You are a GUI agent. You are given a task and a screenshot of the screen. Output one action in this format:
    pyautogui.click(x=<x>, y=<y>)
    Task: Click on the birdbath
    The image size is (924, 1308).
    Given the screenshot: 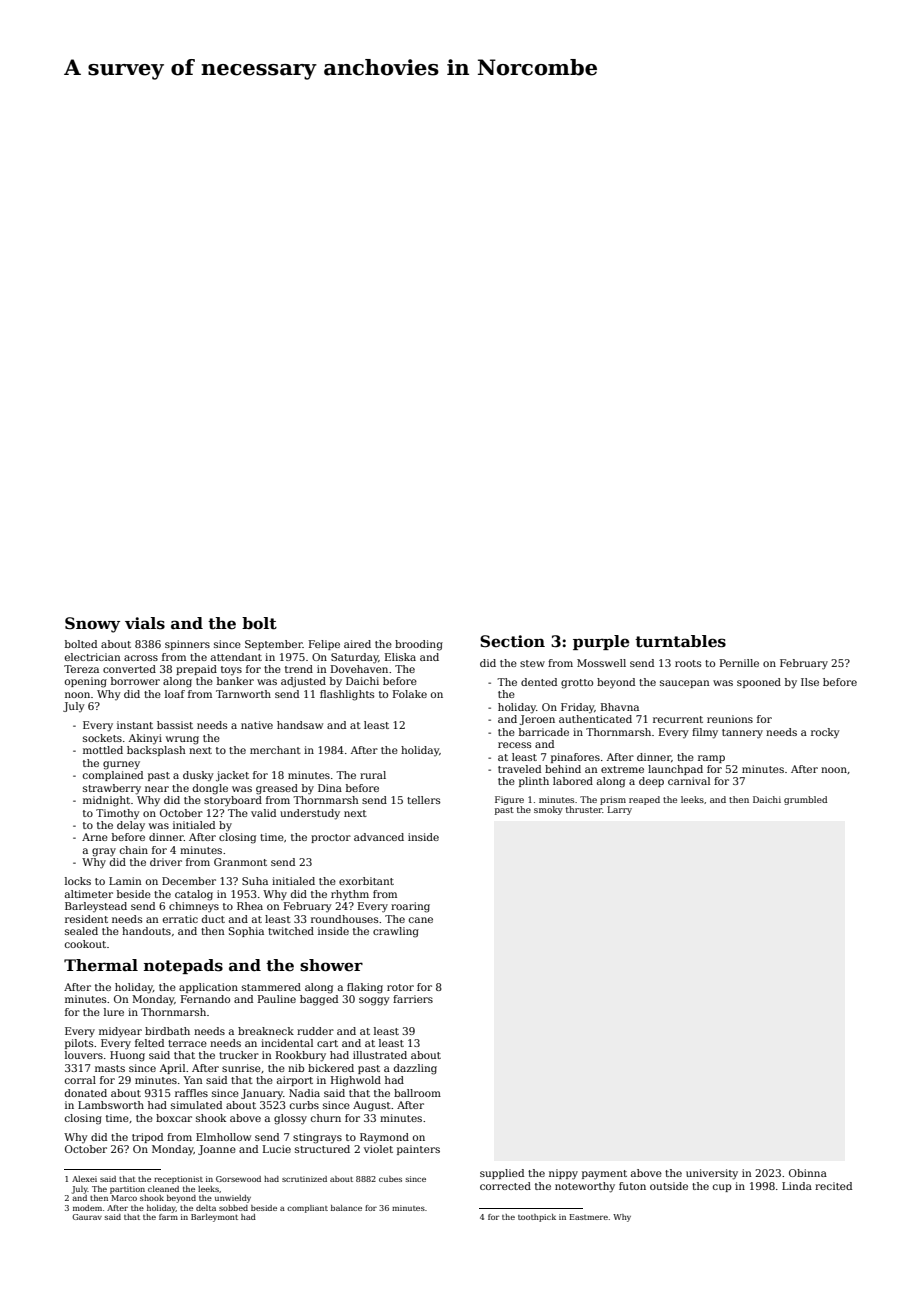 What is the action you would take?
    pyautogui.click(x=167, y=1031)
